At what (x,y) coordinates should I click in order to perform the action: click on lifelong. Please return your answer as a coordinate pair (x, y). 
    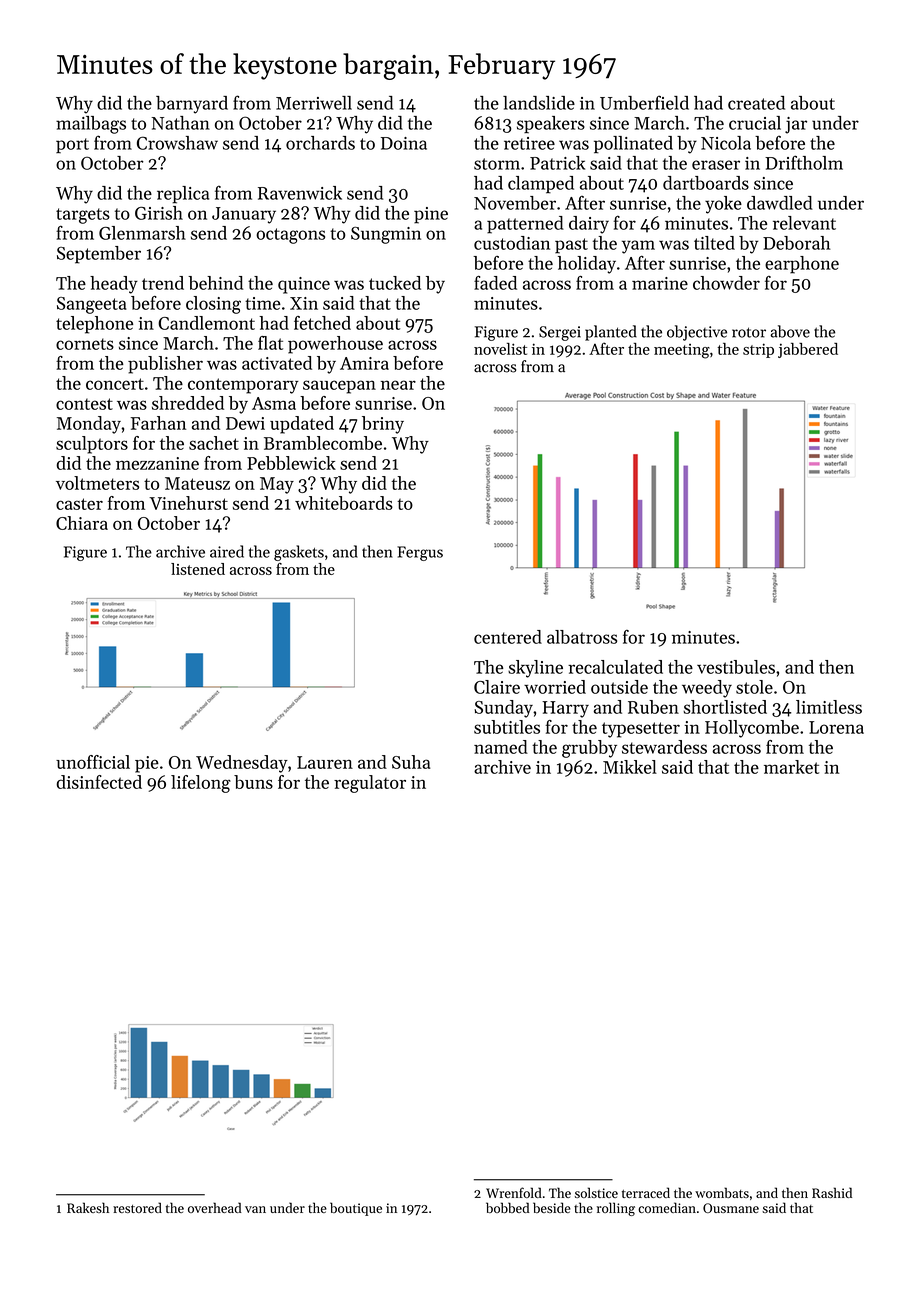
    Looking at the image, I should click on (201, 784).
